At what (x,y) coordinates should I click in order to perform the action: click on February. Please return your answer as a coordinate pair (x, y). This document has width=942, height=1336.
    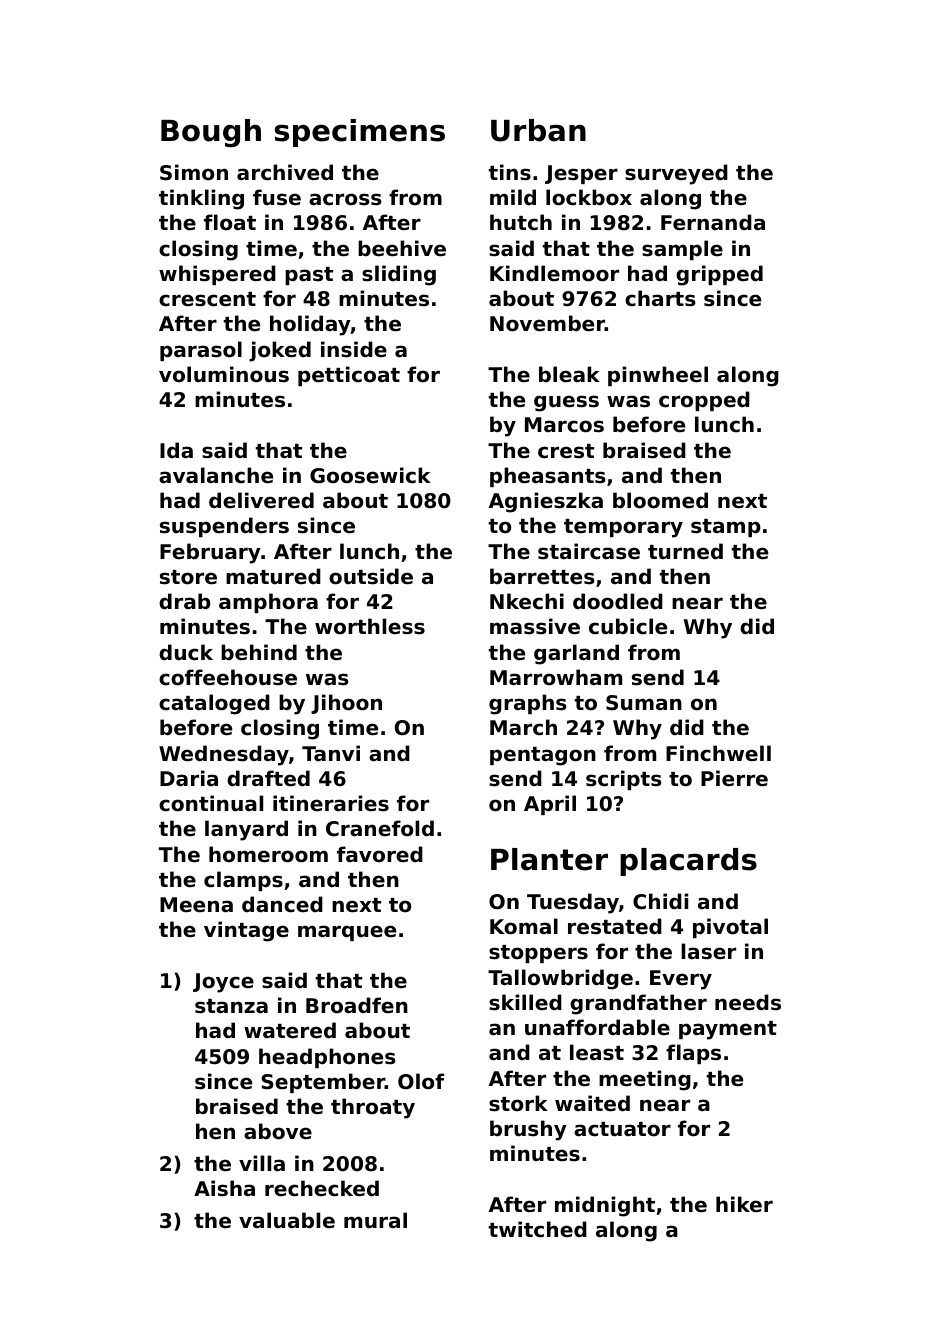
    Looking at the image, I should click on (210, 553).
